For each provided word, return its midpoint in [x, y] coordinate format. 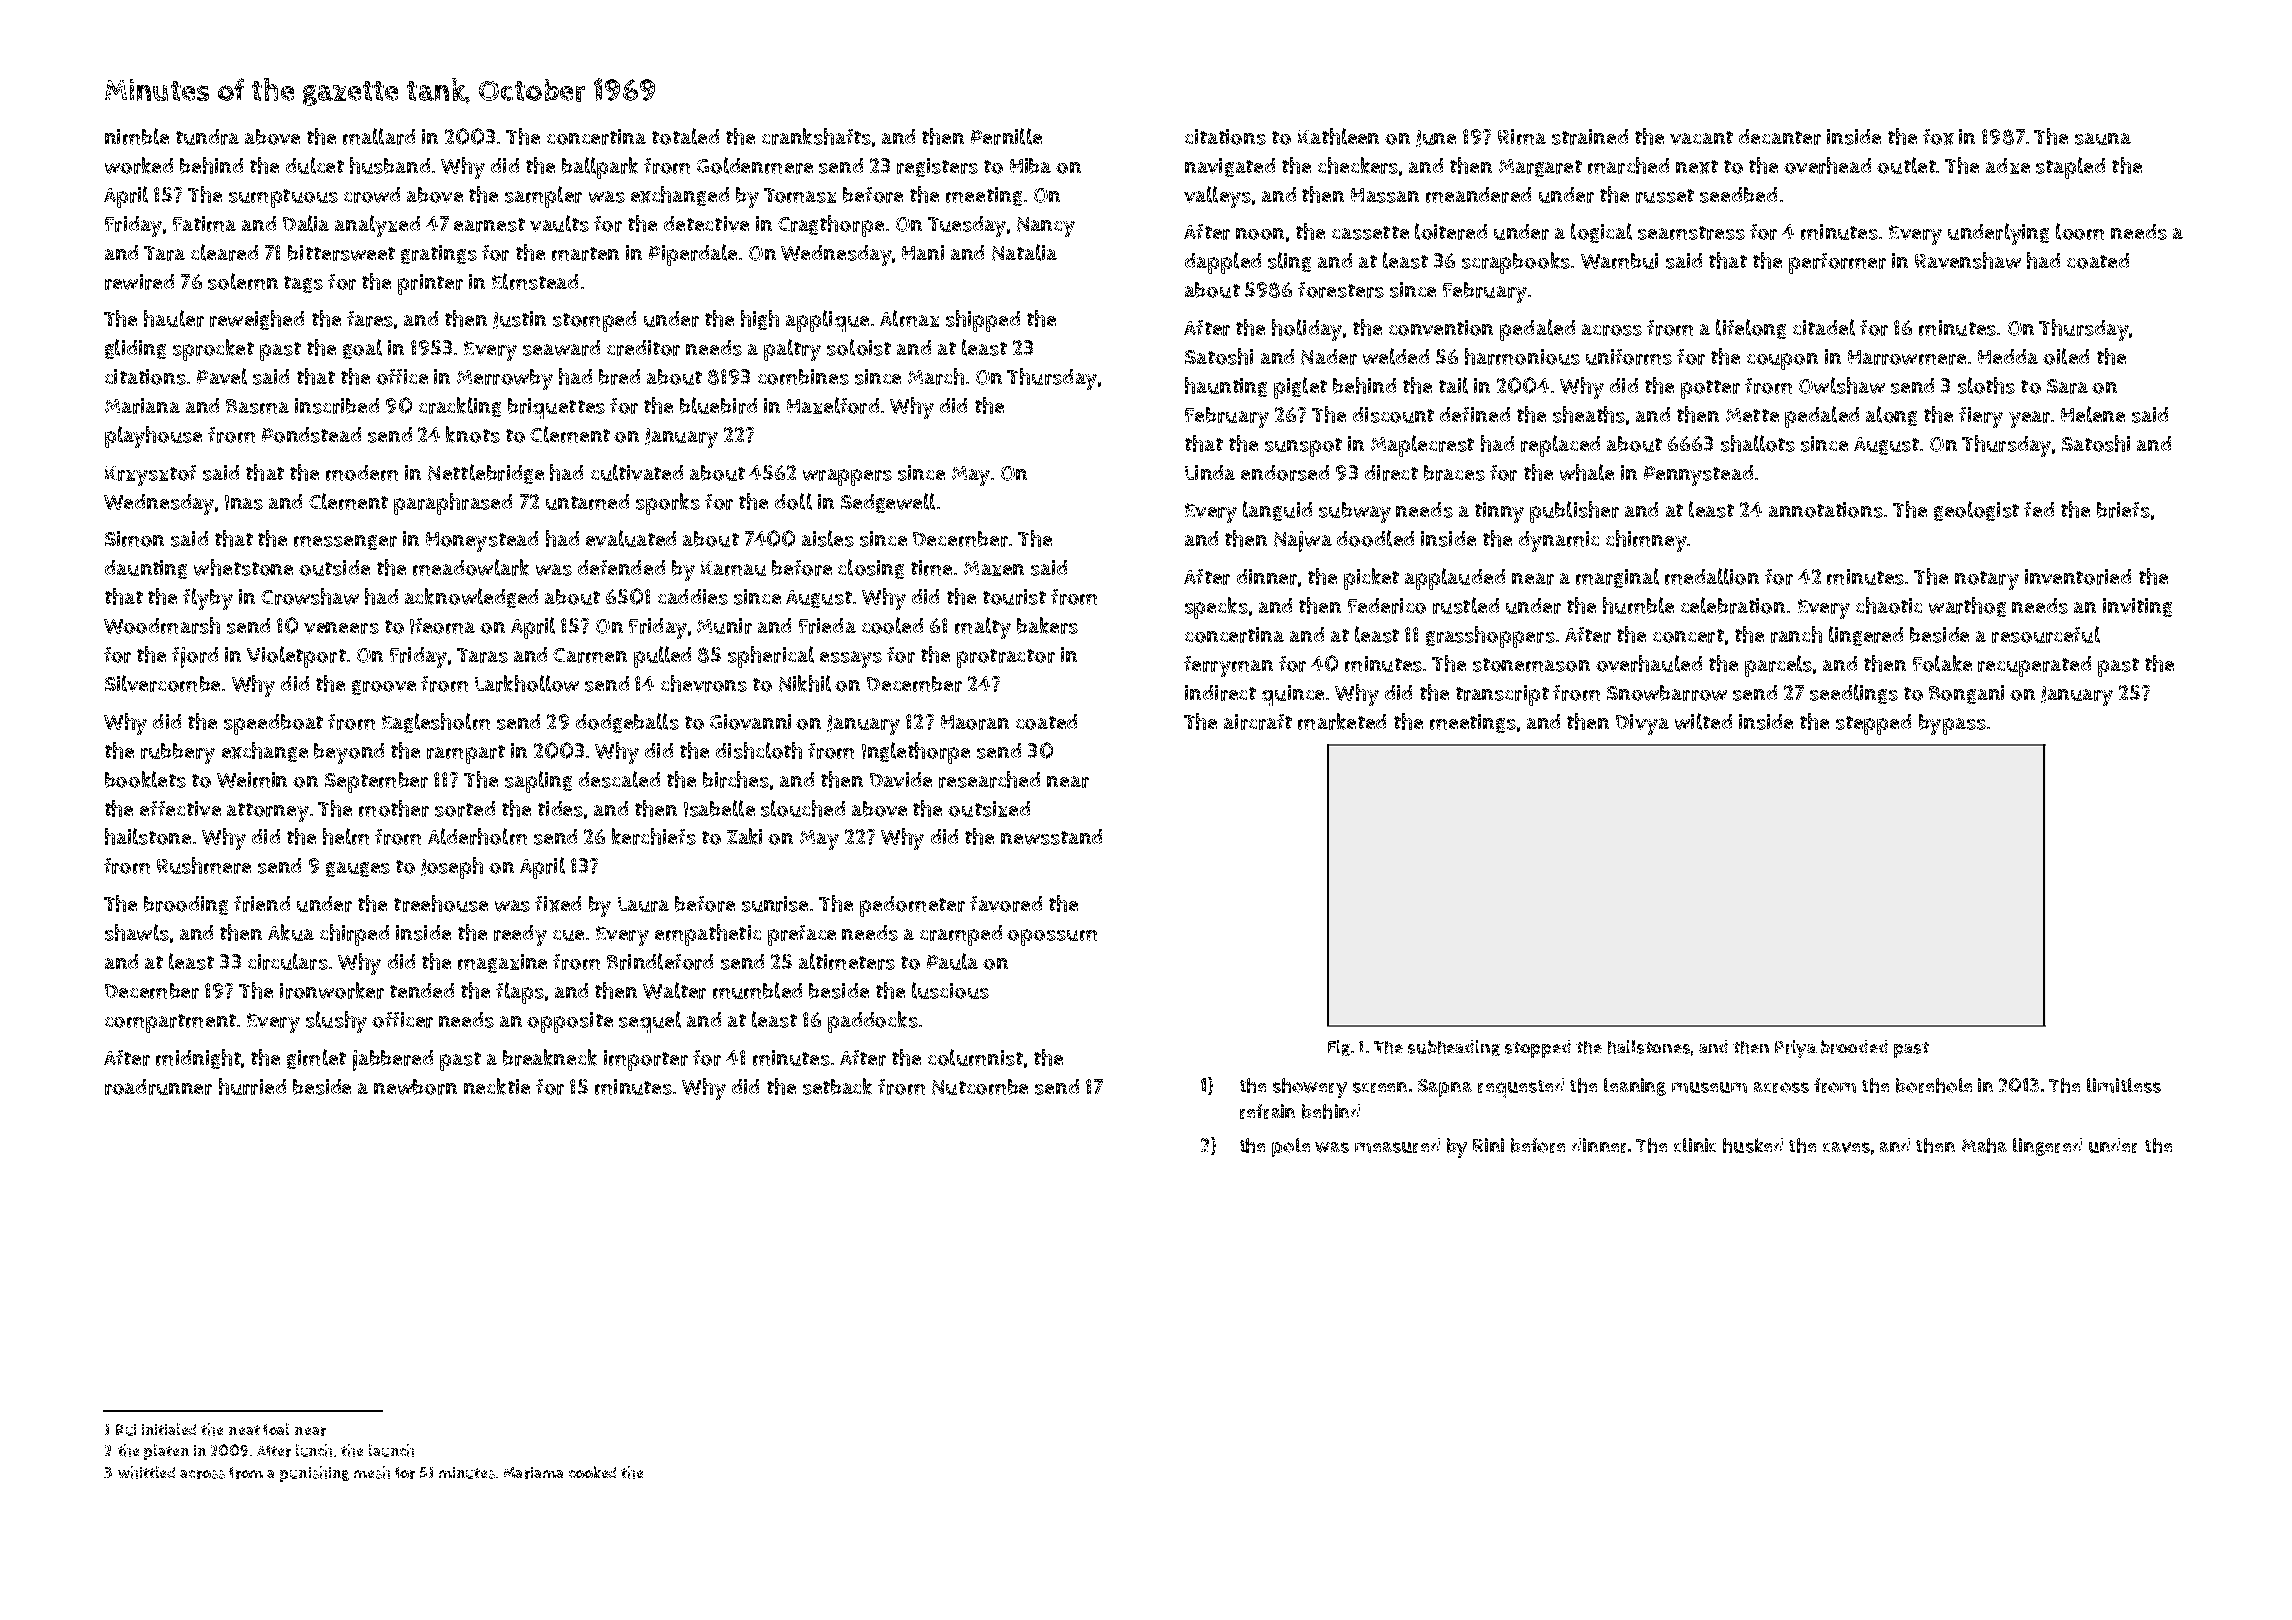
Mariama [533, 1473]
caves [1846, 1147]
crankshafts [816, 136]
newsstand [1051, 837]
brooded [1854, 1047]
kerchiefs [654, 836]
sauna [2103, 139]
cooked [592, 1472]
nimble [137, 136]
